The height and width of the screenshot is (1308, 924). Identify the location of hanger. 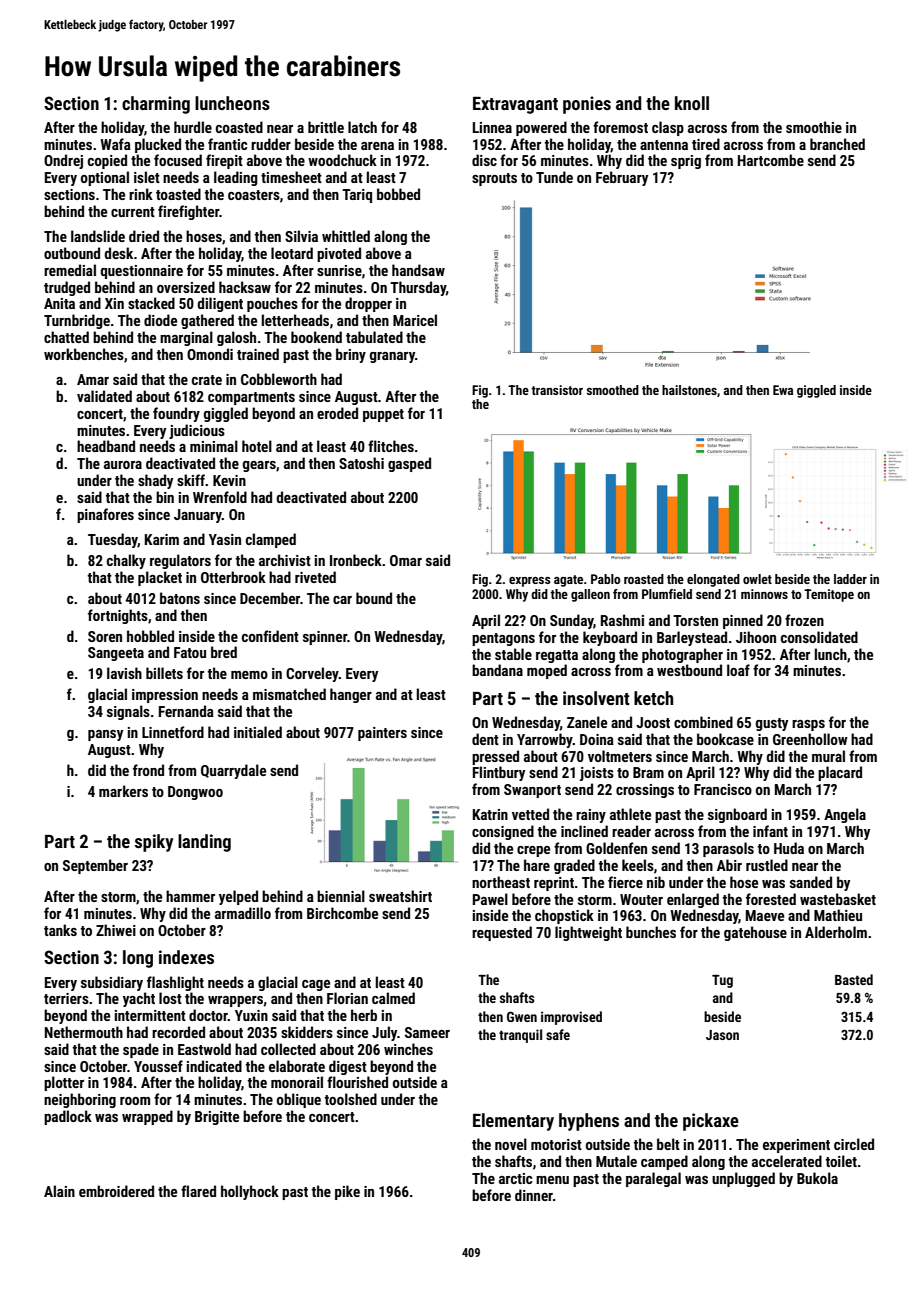
(351, 695).
